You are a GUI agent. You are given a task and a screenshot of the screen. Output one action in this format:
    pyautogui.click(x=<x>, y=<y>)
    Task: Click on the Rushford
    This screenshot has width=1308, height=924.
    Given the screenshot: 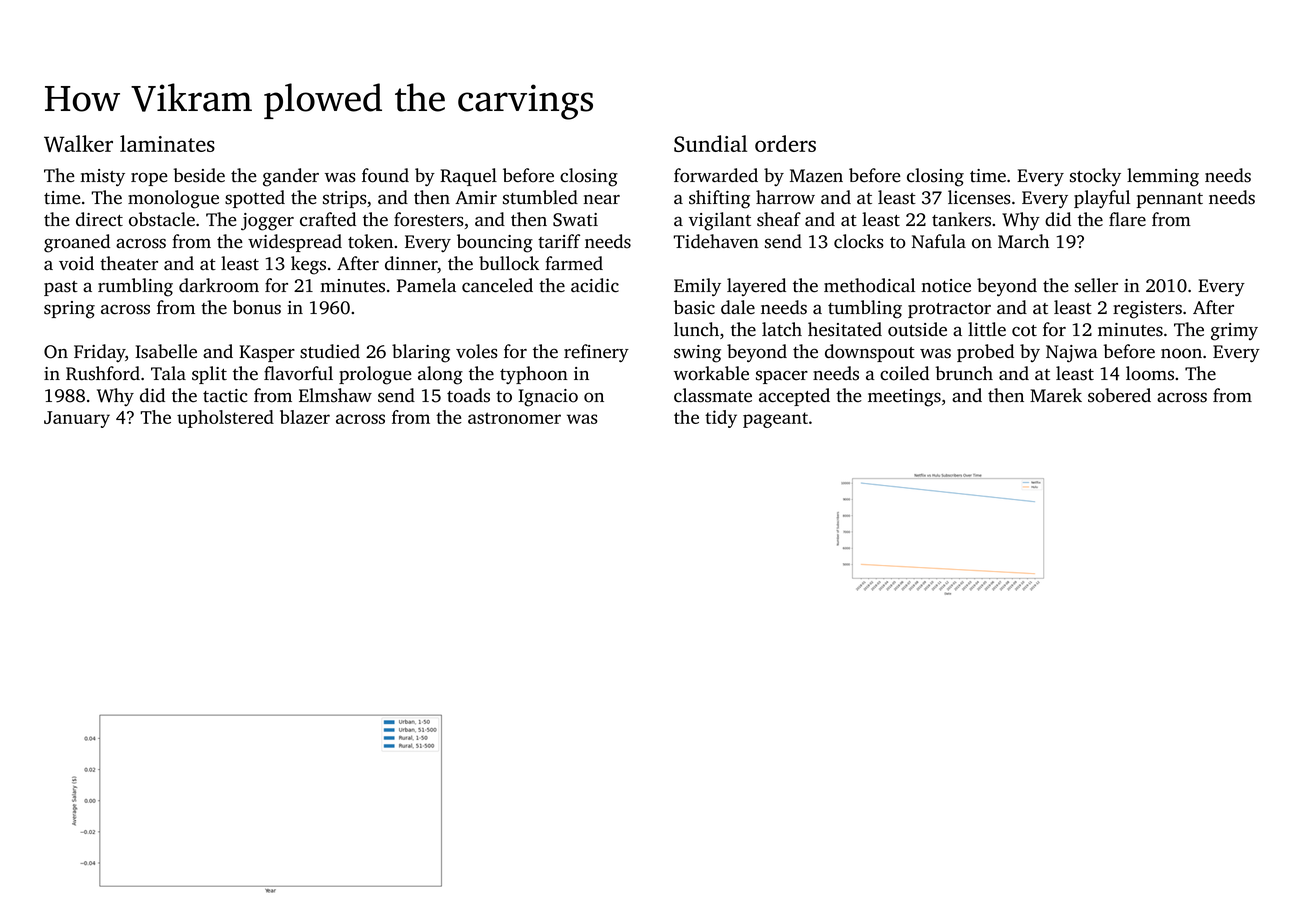 What is the action you would take?
    pyautogui.click(x=103, y=373)
